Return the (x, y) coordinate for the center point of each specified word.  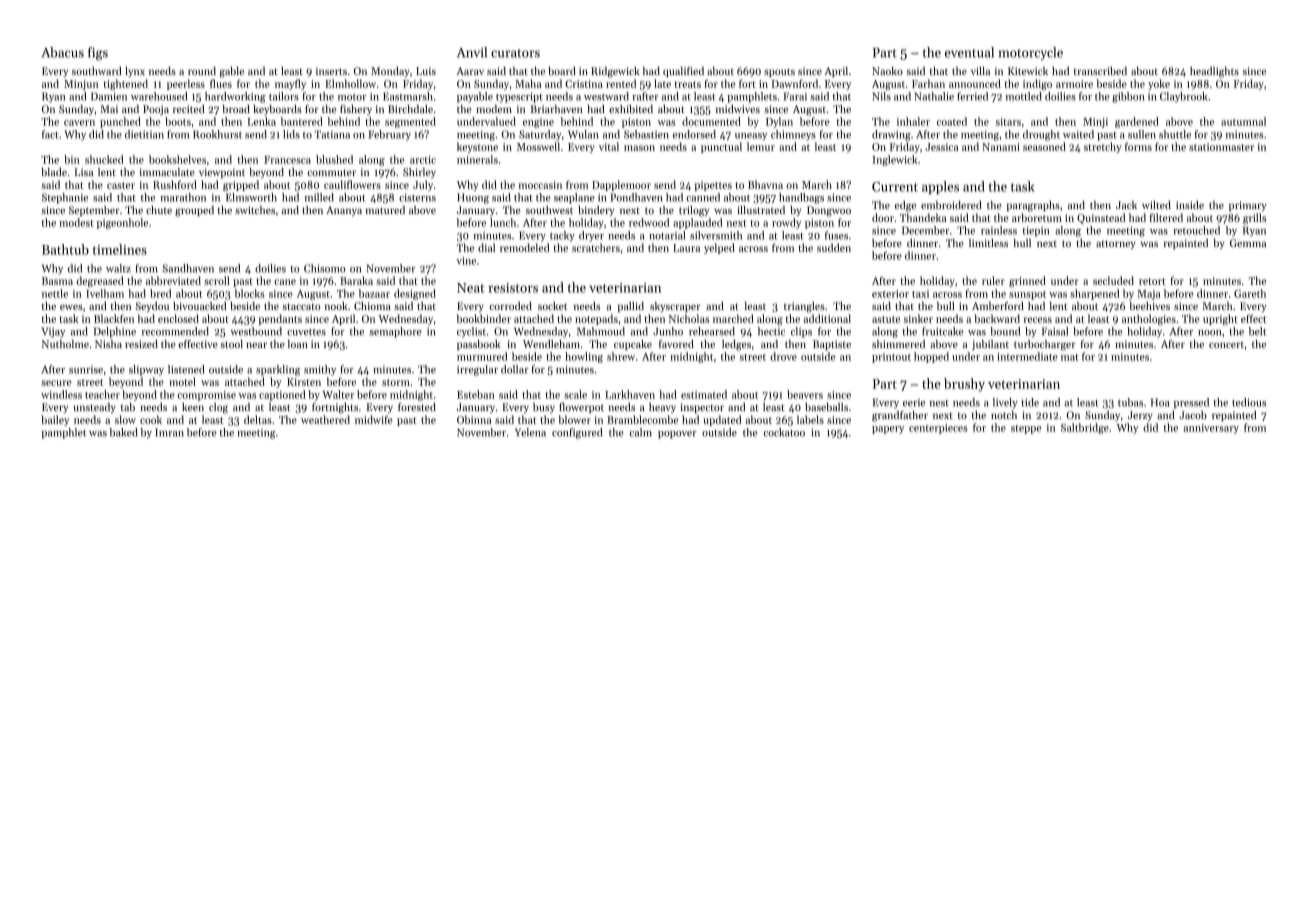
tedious (1249, 402)
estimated (704, 394)
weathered (325, 419)
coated (952, 121)
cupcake (633, 345)
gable (232, 72)
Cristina (584, 84)
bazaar (374, 293)
